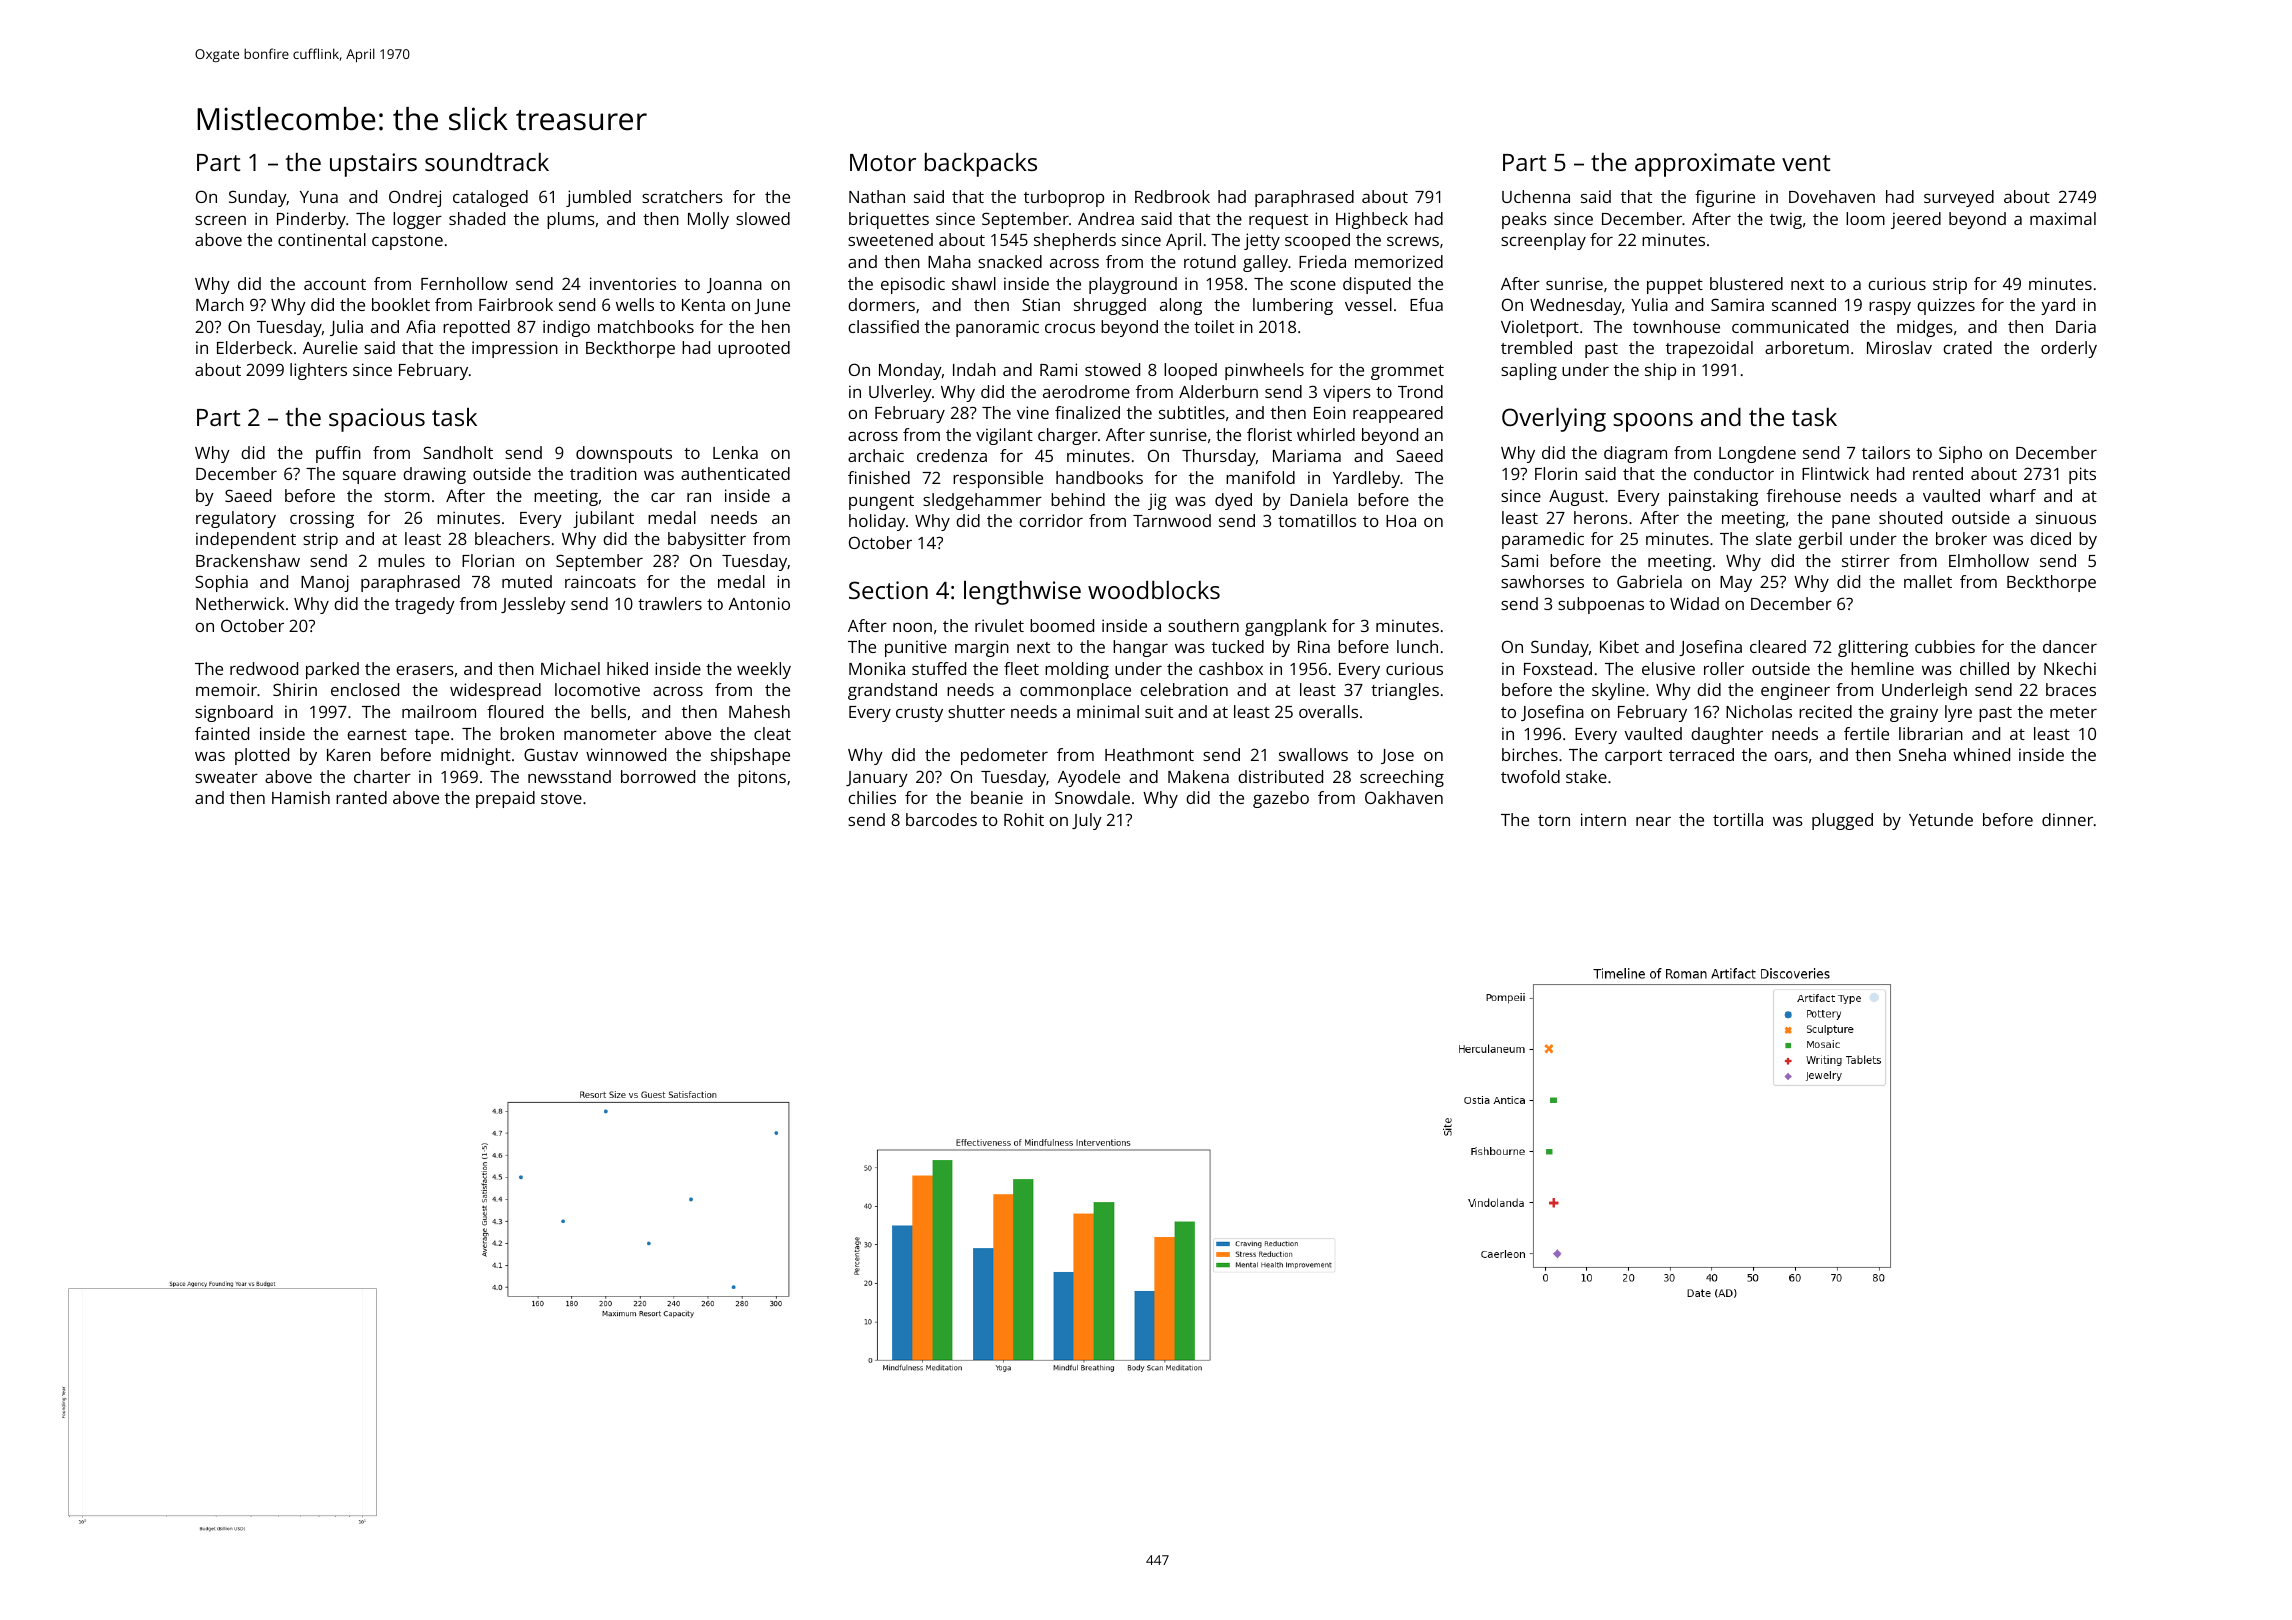 This image has height=1620, width=2292. What do you see at coordinates (1051, 520) in the image?
I see `corridor` at bounding box center [1051, 520].
